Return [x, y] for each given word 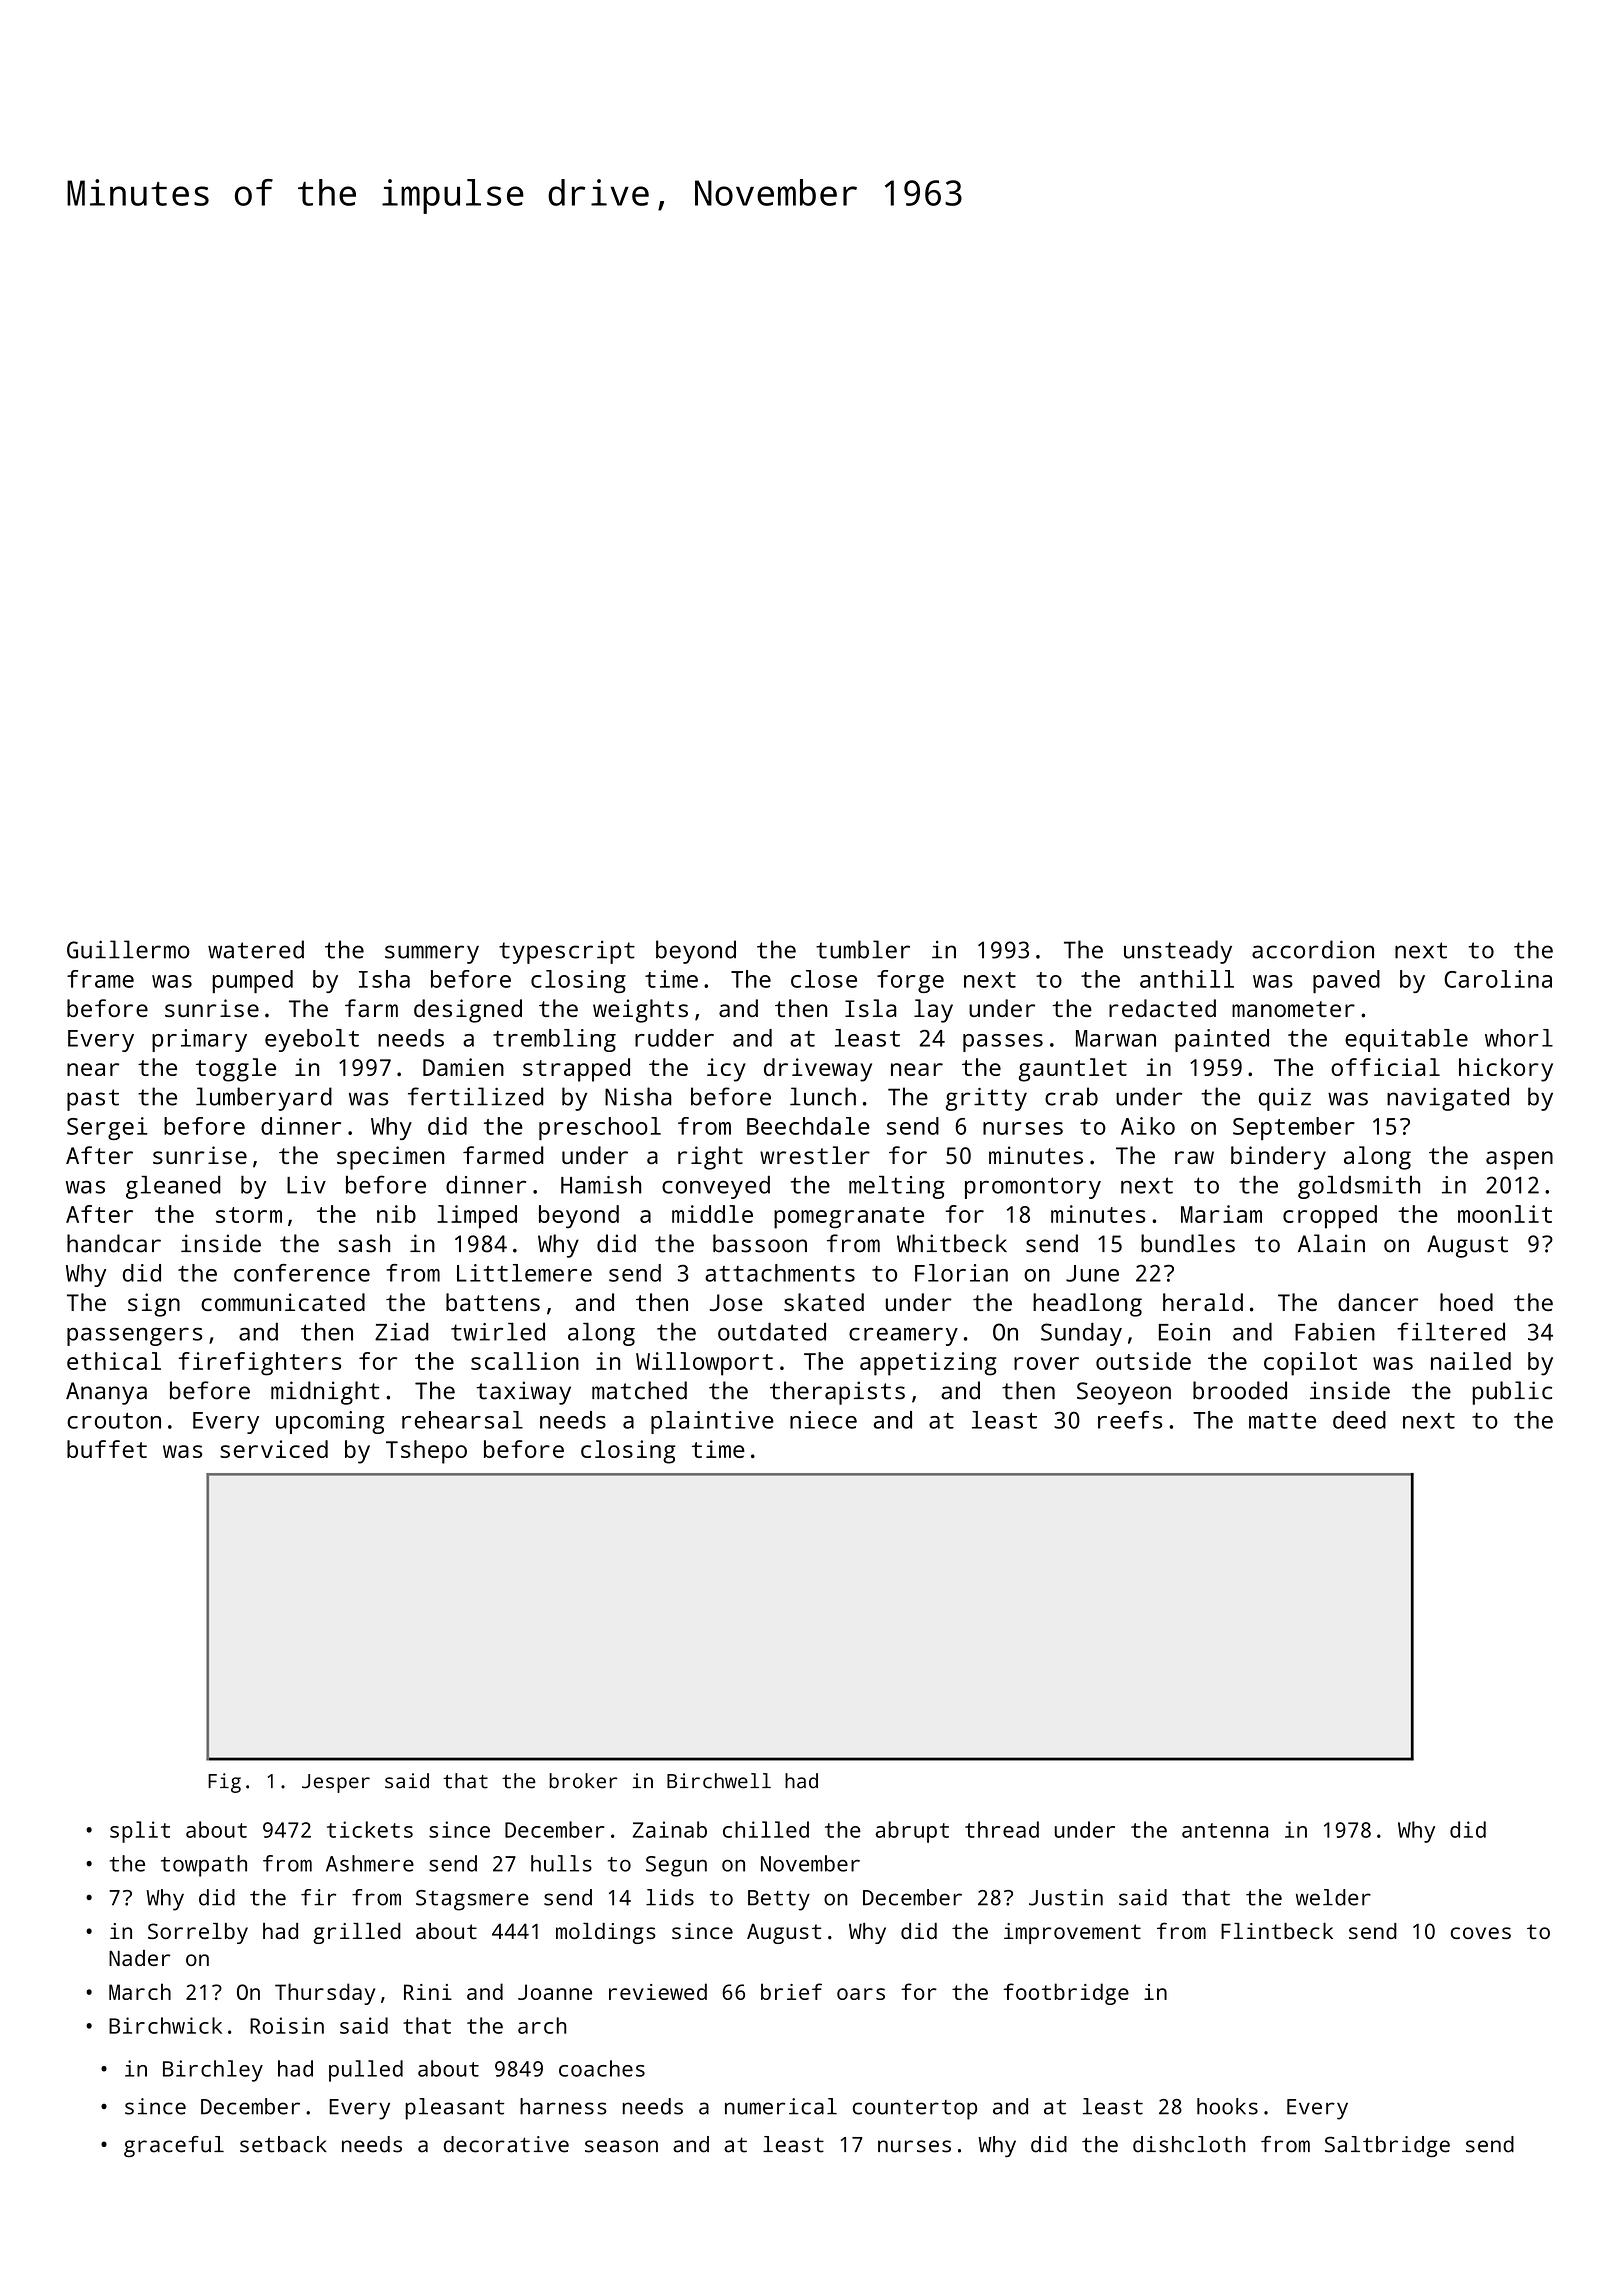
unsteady [1178, 952]
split [140, 1832]
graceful [174, 2147]
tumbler [863, 949]
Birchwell [719, 1781]
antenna [1225, 1830]
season [621, 2146]
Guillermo [128, 949]
